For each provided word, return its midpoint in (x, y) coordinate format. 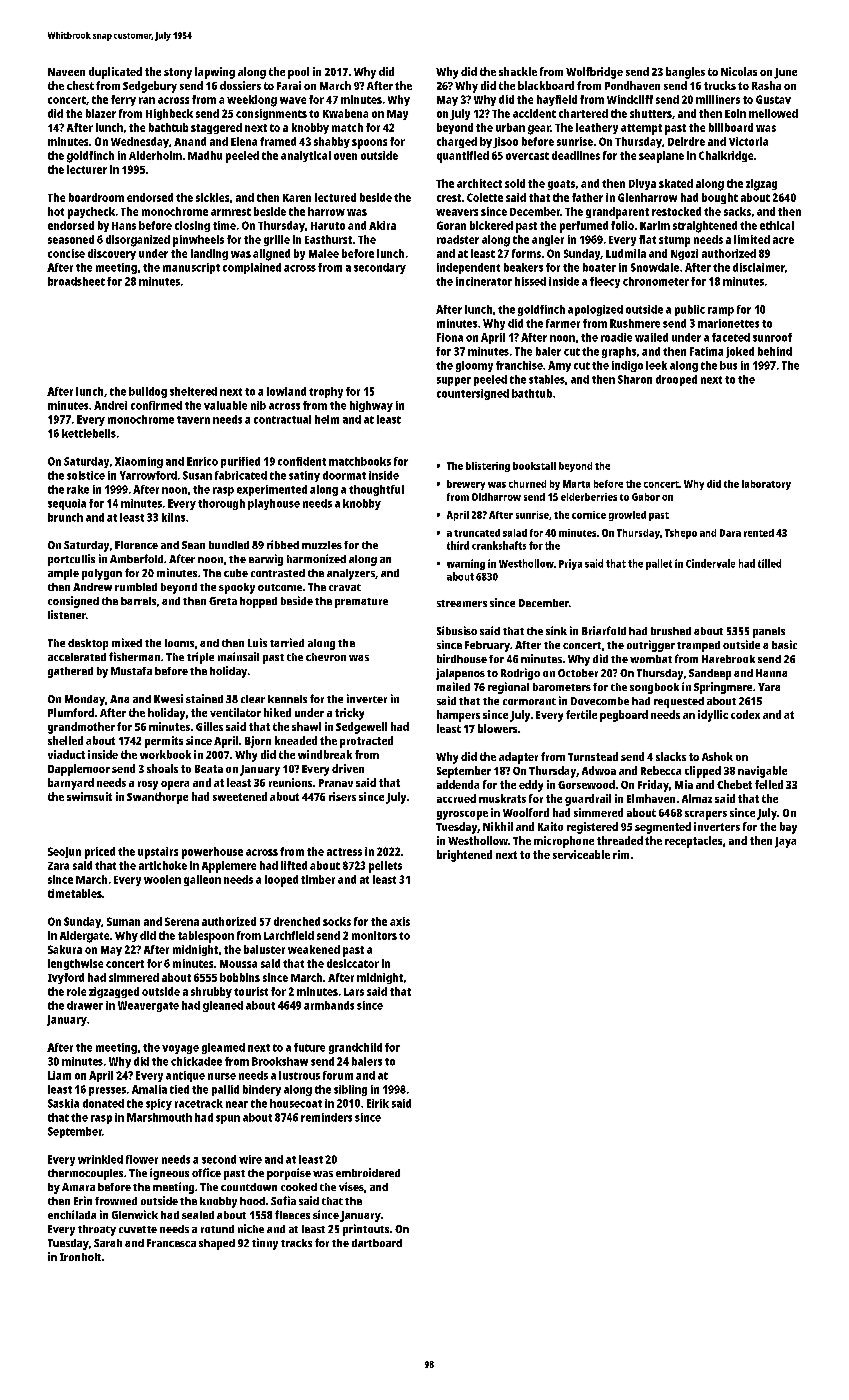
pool (298, 73)
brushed (671, 631)
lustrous (299, 1075)
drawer (85, 1005)
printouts (366, 1230)
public (690, 310)
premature (361, 603)
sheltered (193, 391)
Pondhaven (632, 85)
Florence (136, 545)
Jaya (785, 842)
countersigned (473, 394)
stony (178, 73)
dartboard (377, 1243)
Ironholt (80, 1257)
